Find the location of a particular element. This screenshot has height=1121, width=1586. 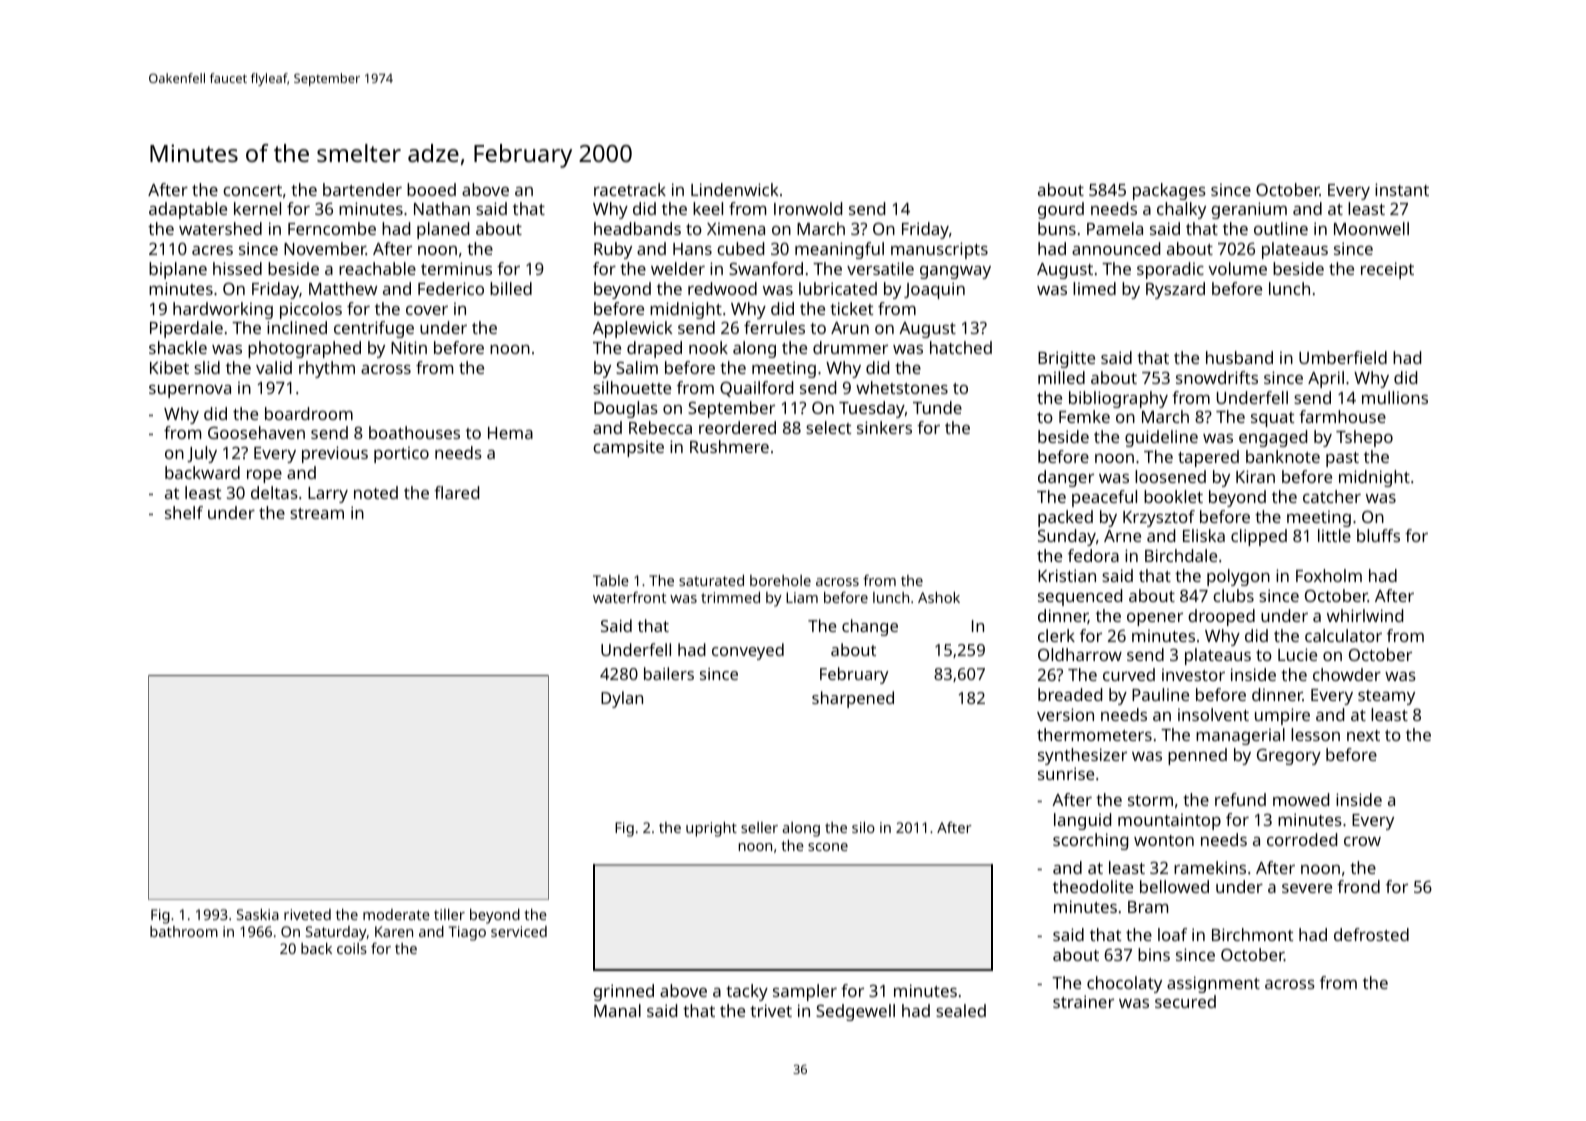

bailers is located at coordinates (669, 673).
